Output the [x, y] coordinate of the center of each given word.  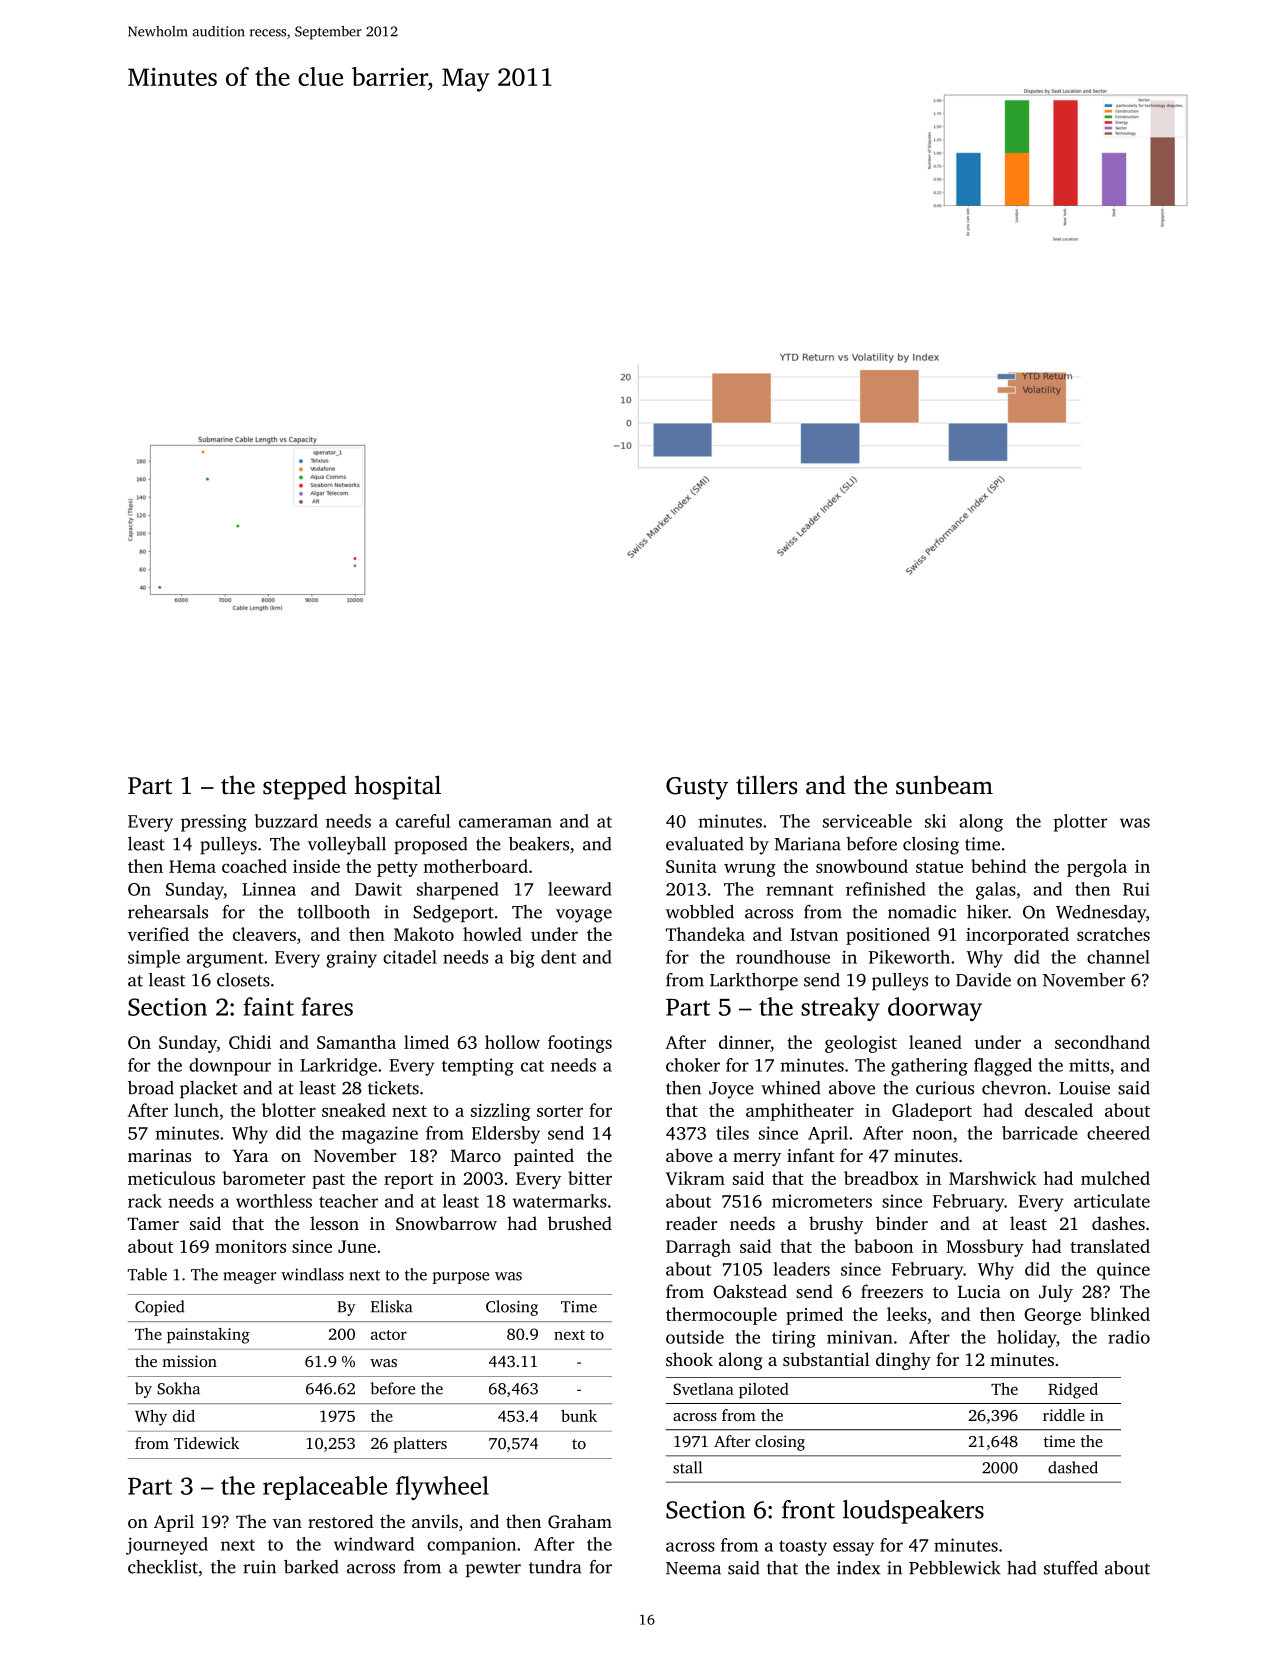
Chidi [250, 1042]
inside [316, 866]
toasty [803, 1548]
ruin [259, 1567]
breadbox [881, 1178]
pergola [1097, 868]
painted [544, 1157]
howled [492, 934]
